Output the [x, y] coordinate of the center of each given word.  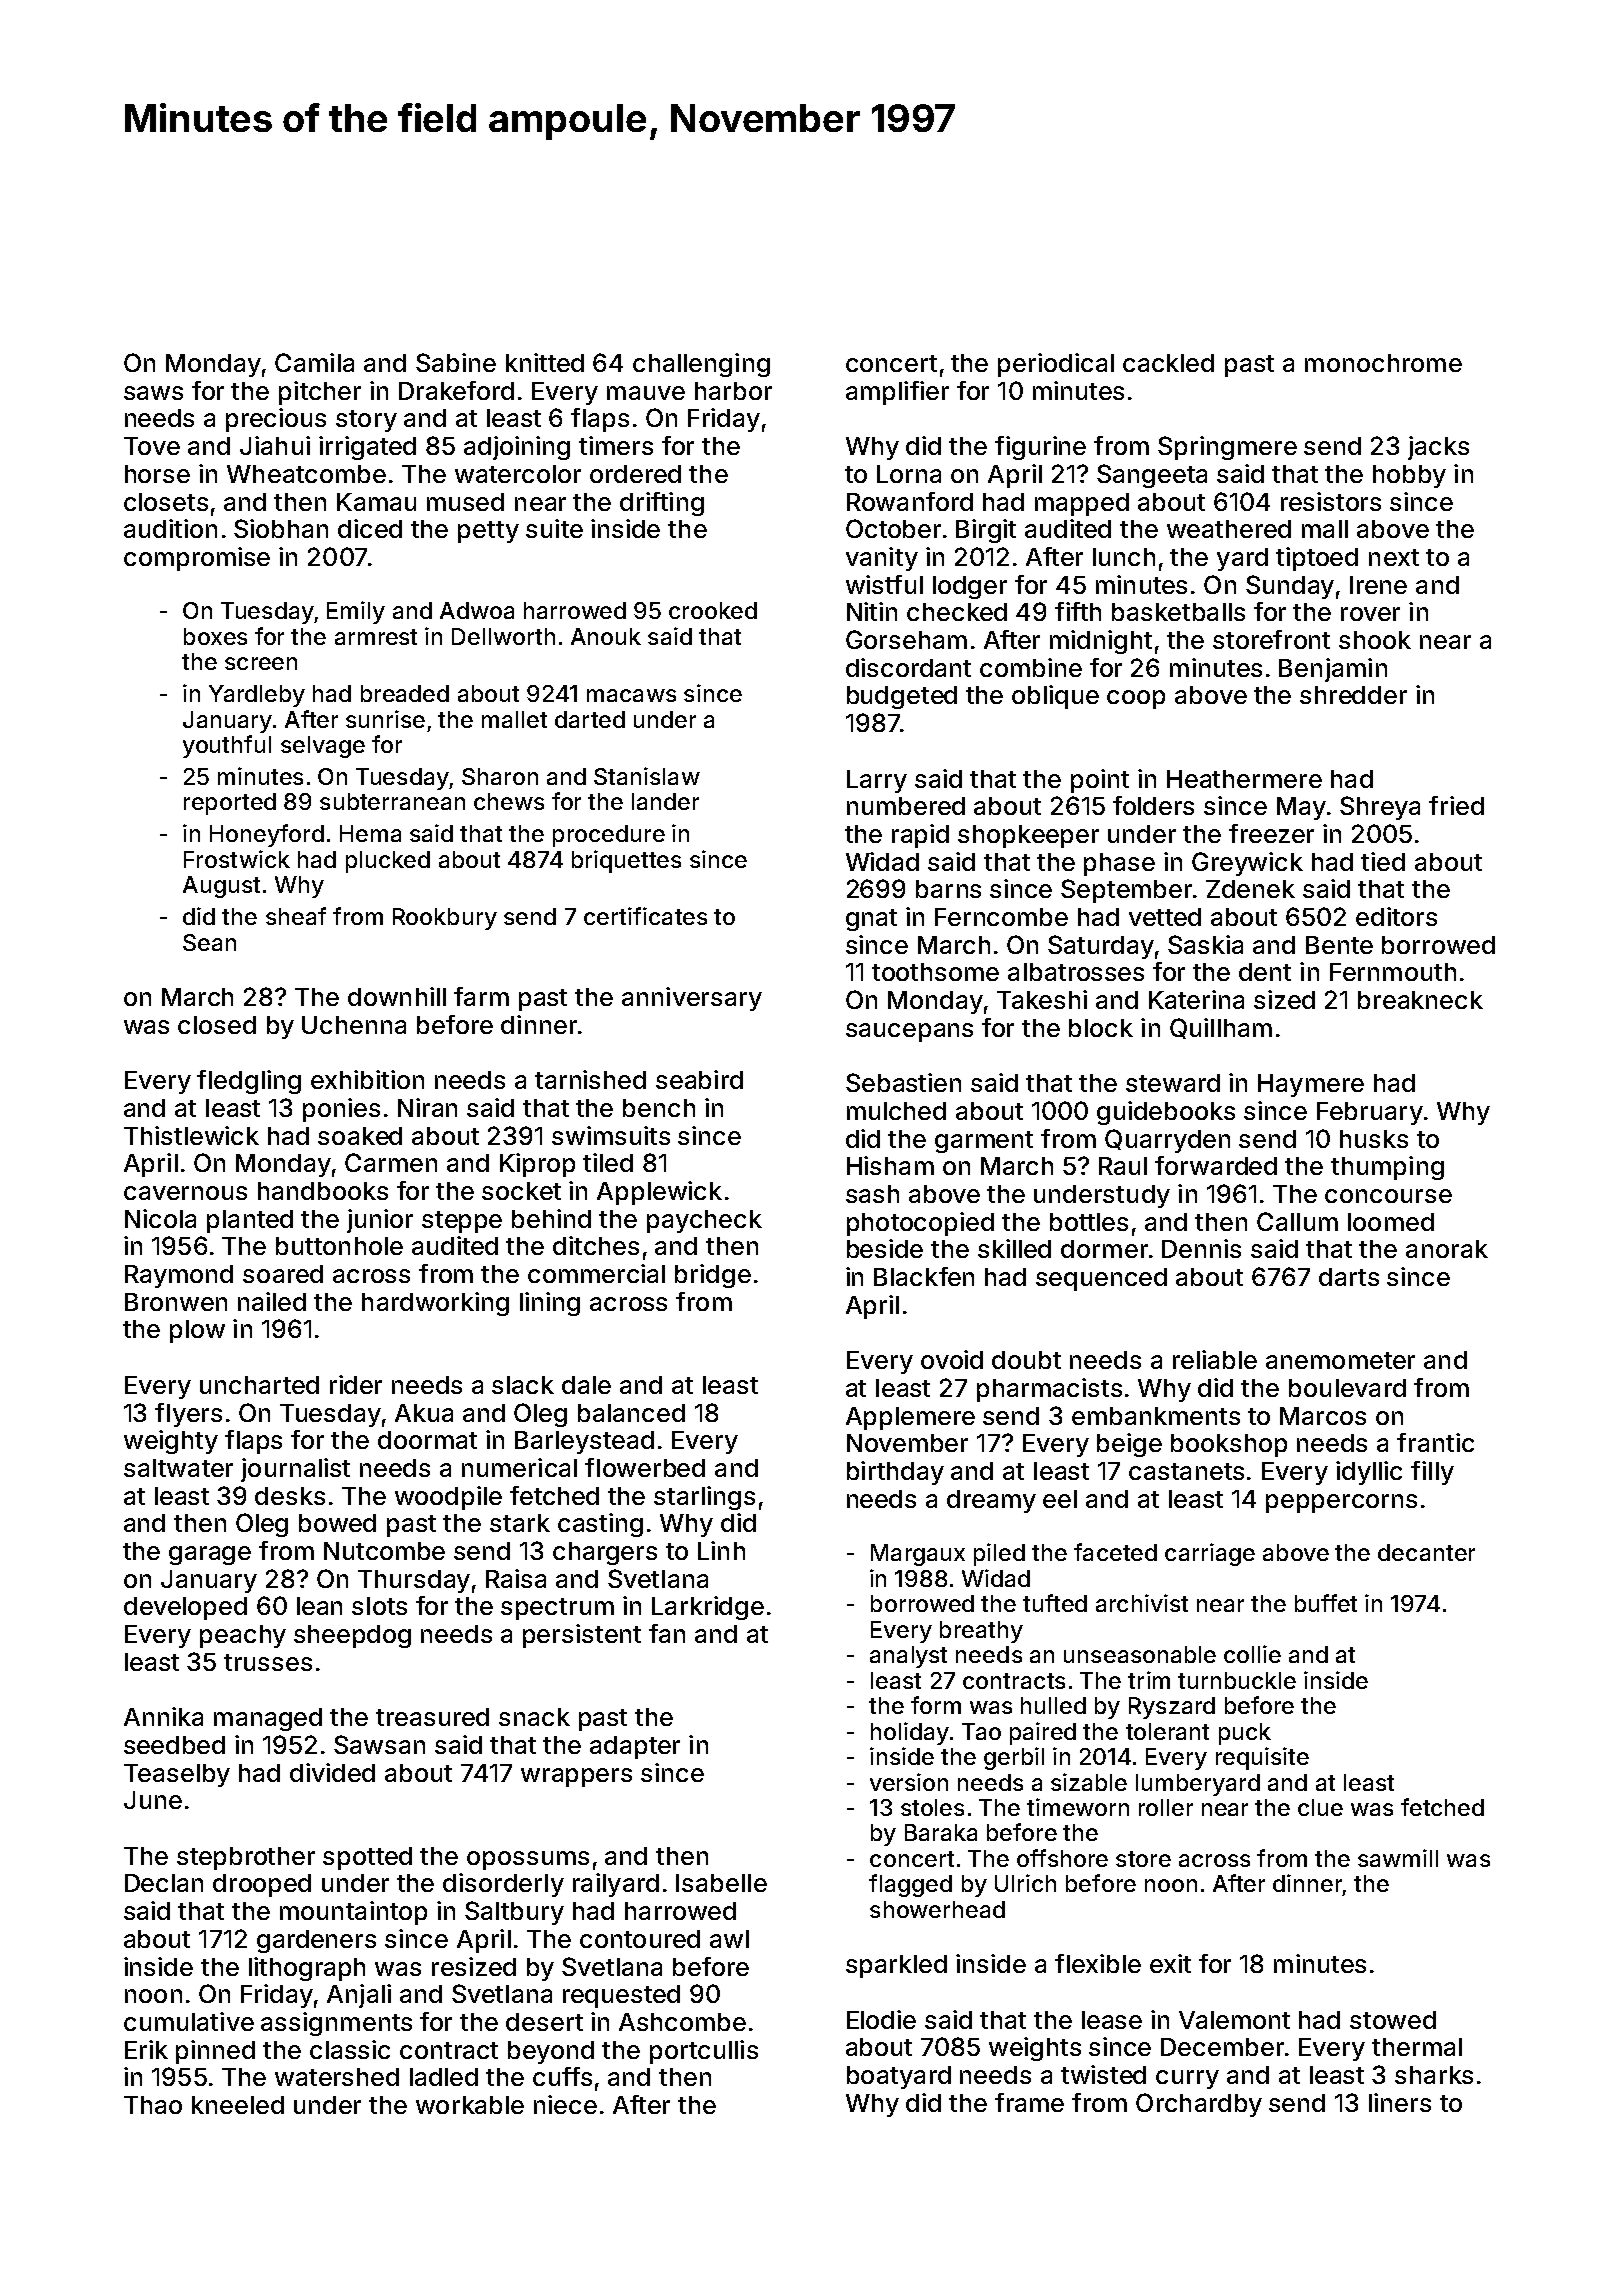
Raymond [179, 1276]
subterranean [392, 801]
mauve [646, 393]
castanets [1186, 1471]
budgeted [902, 697]
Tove [152, 446]
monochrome [1383, 363]
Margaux [918, 1555]
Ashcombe [682, 2022]
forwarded [1216, 1165]
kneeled [238, 2105]
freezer [1271, 833]
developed [185, 1608]
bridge [713, 1276]
